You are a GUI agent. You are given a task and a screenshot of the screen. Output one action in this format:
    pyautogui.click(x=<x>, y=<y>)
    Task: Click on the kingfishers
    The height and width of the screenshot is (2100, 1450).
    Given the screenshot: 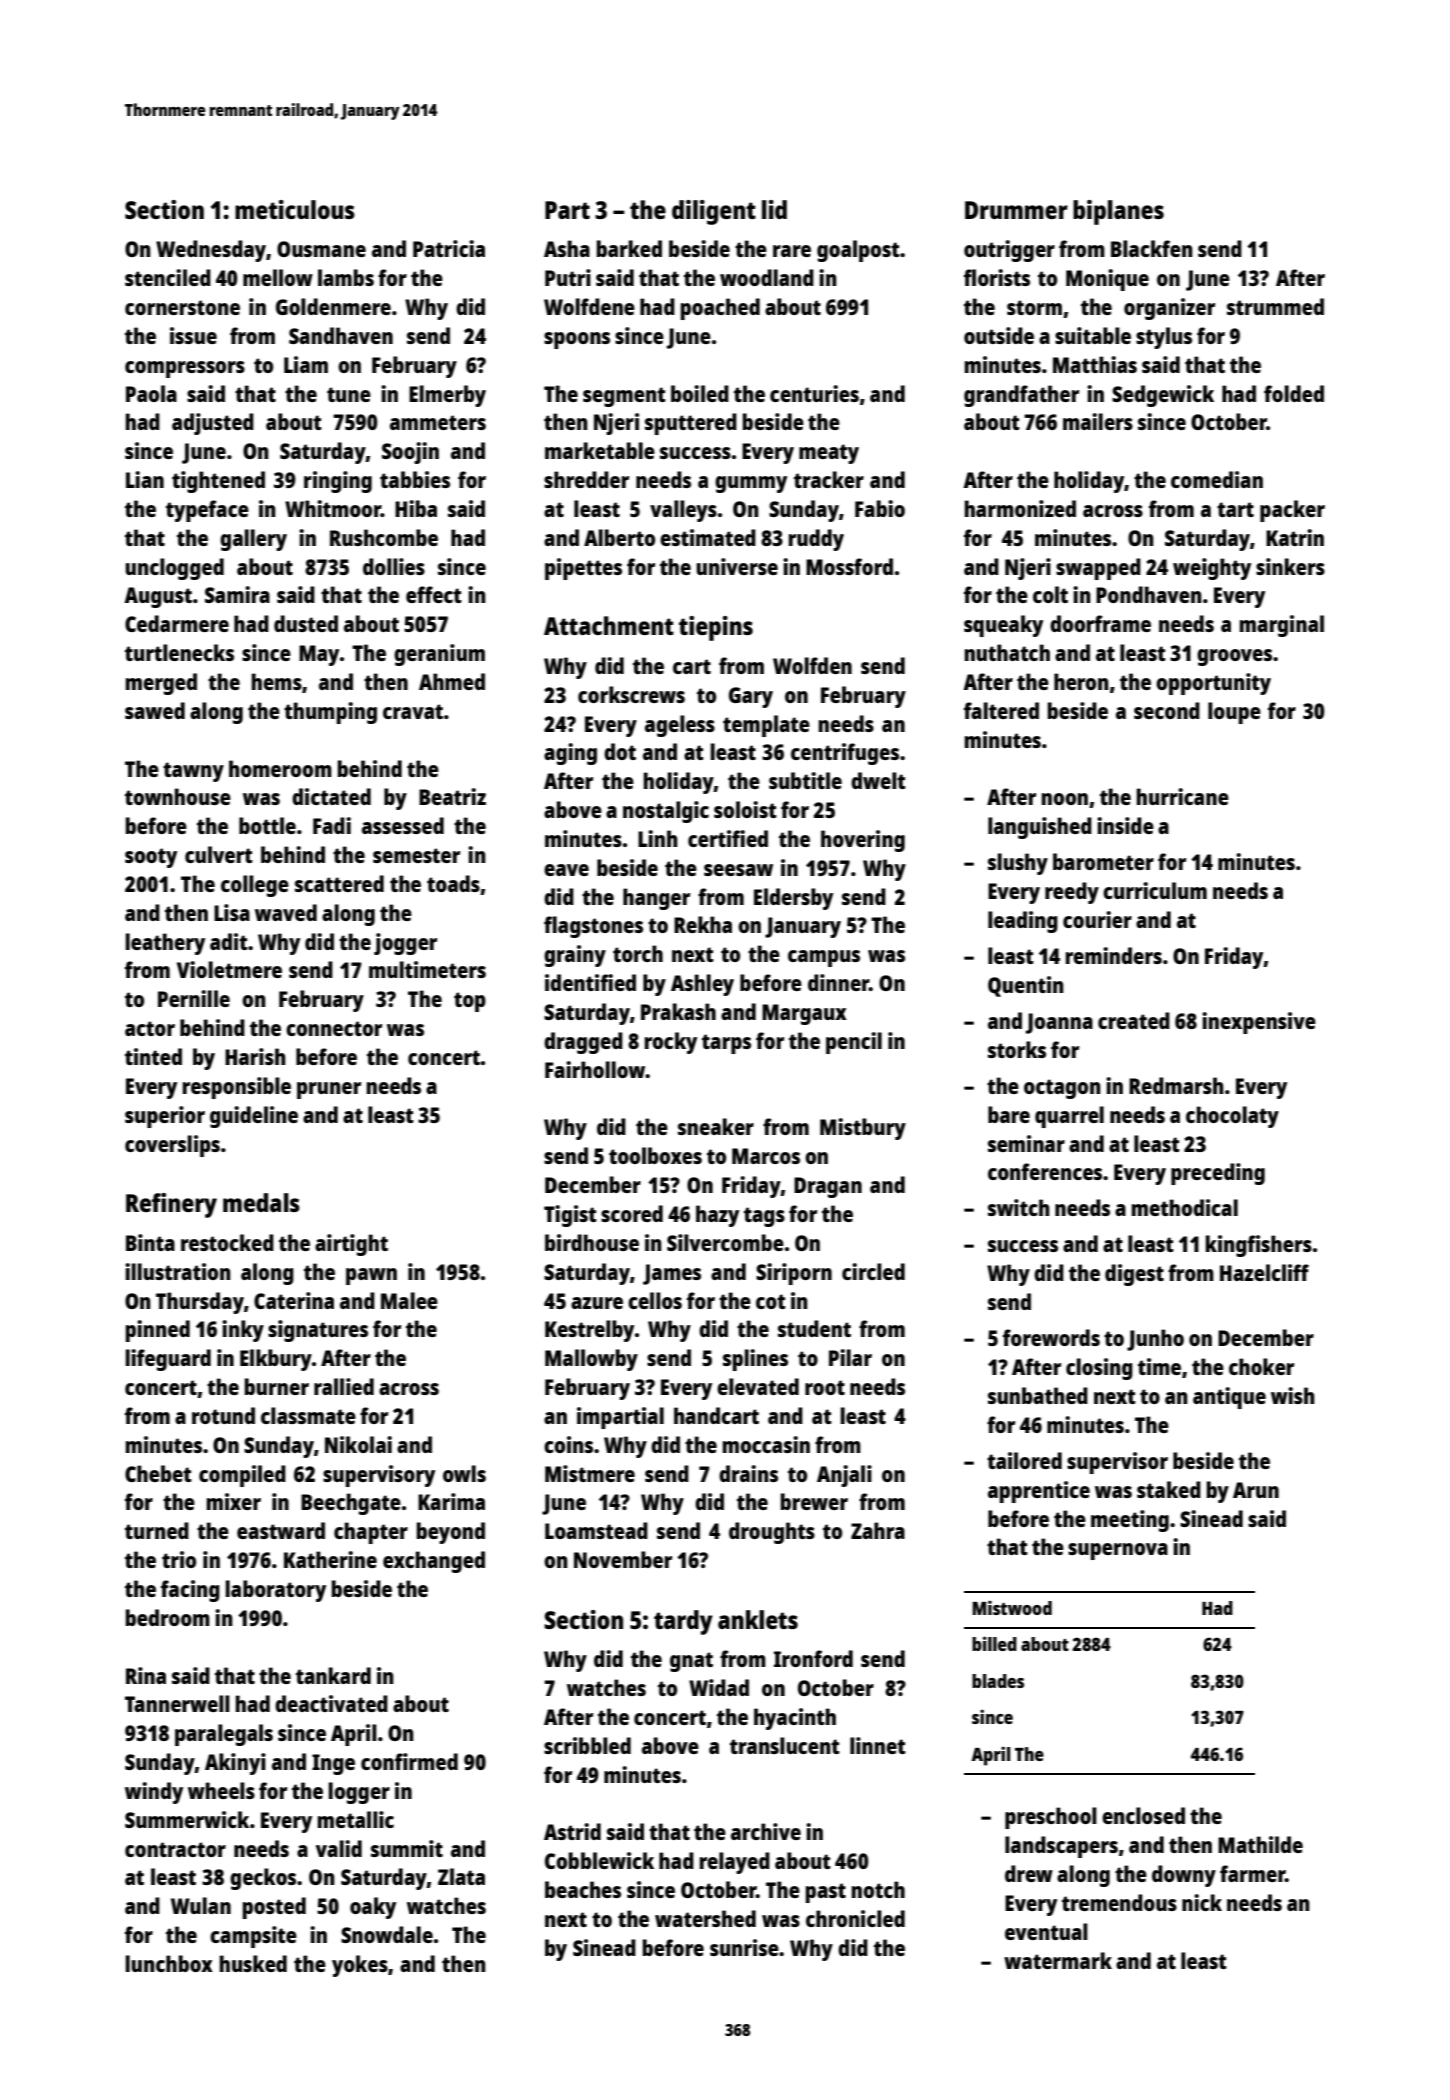 What is the action you would take?
    pyautogui.click(x=1259, y=1246)
